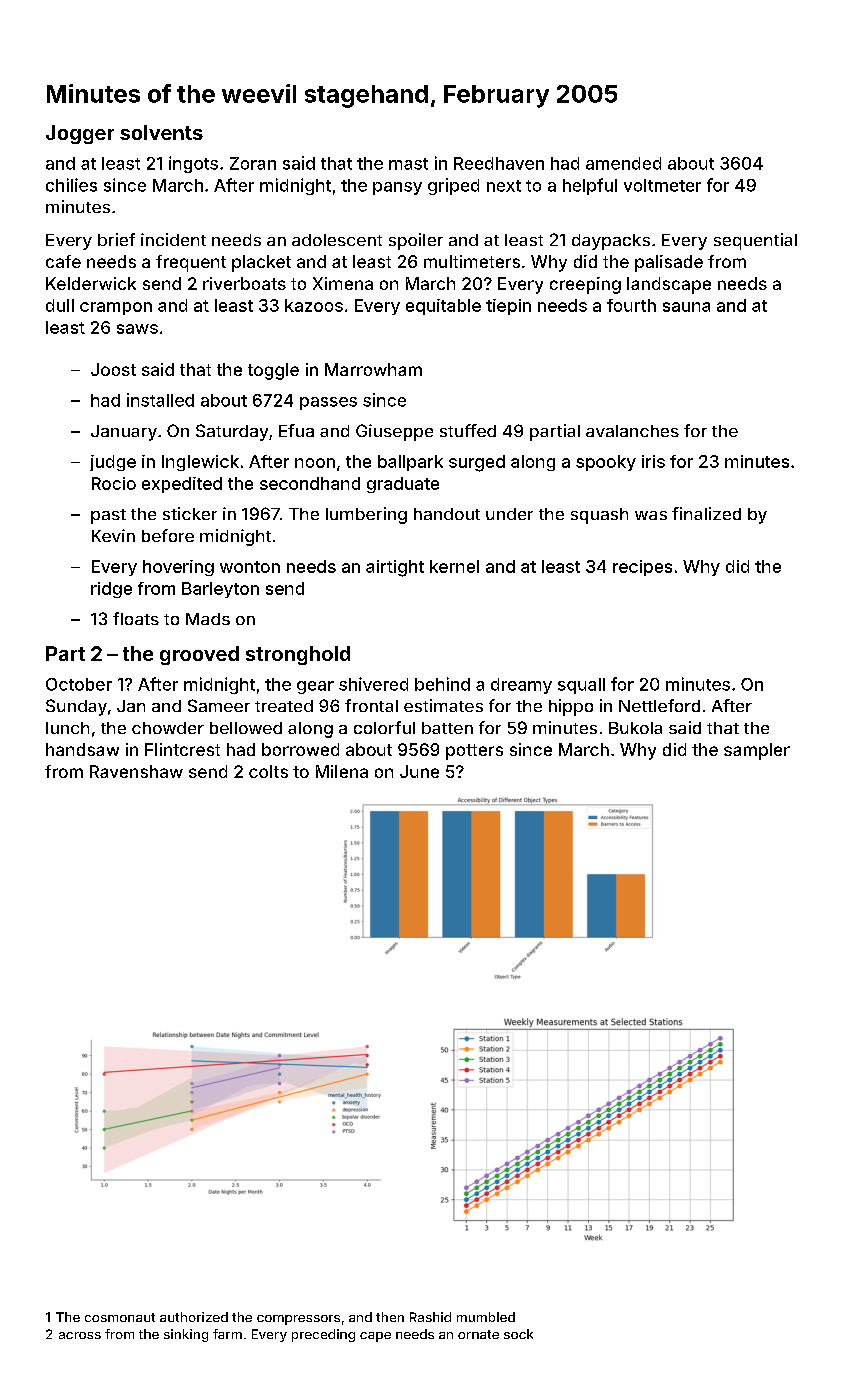  What do you see at coordinates (113, 369) in the document?
I see `Joost` at bounding box center [113, 369].
